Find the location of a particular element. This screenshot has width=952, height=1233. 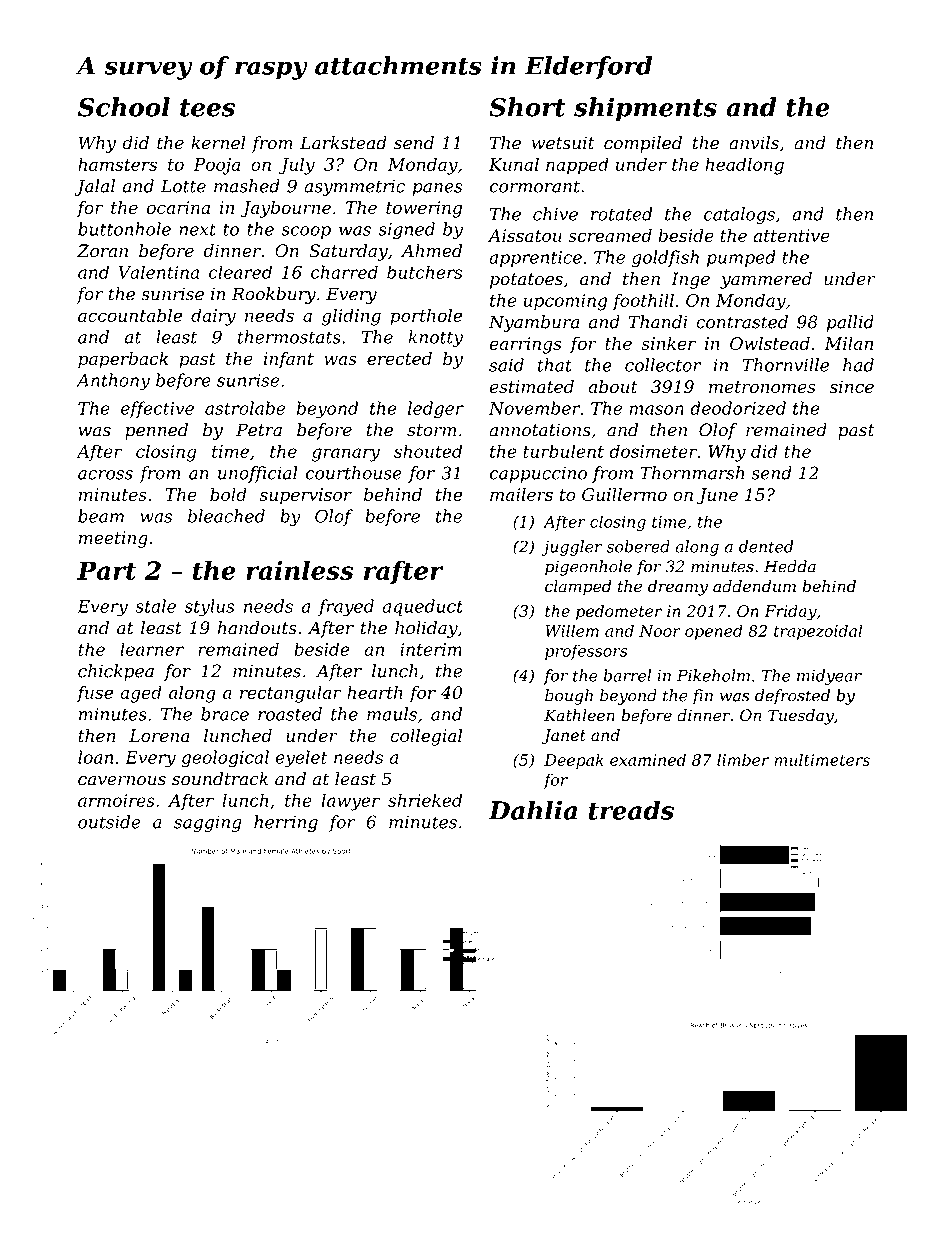

ocarina is located at coordinates (178, 207).
